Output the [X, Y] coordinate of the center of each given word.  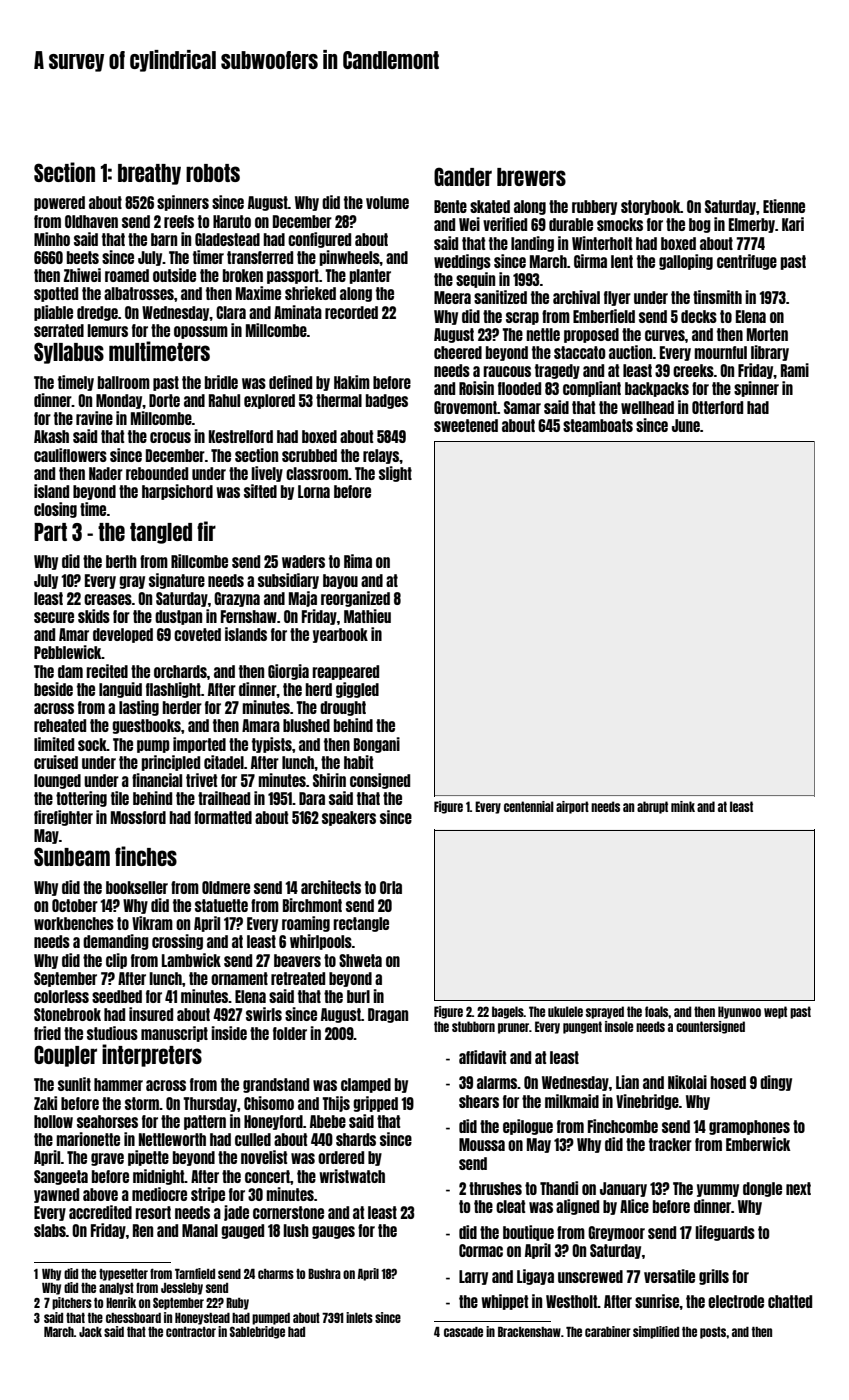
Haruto [232, 221]
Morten [767, 334]
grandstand [276, 1085]
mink [683, 806]
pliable [53, 313]
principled [170, 763]
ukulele [565, 1011]
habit [358, 762]
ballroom [124, 382]
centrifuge [747, 262]
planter [370, 276]
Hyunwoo [739, 1012]
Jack [90, 1332]
